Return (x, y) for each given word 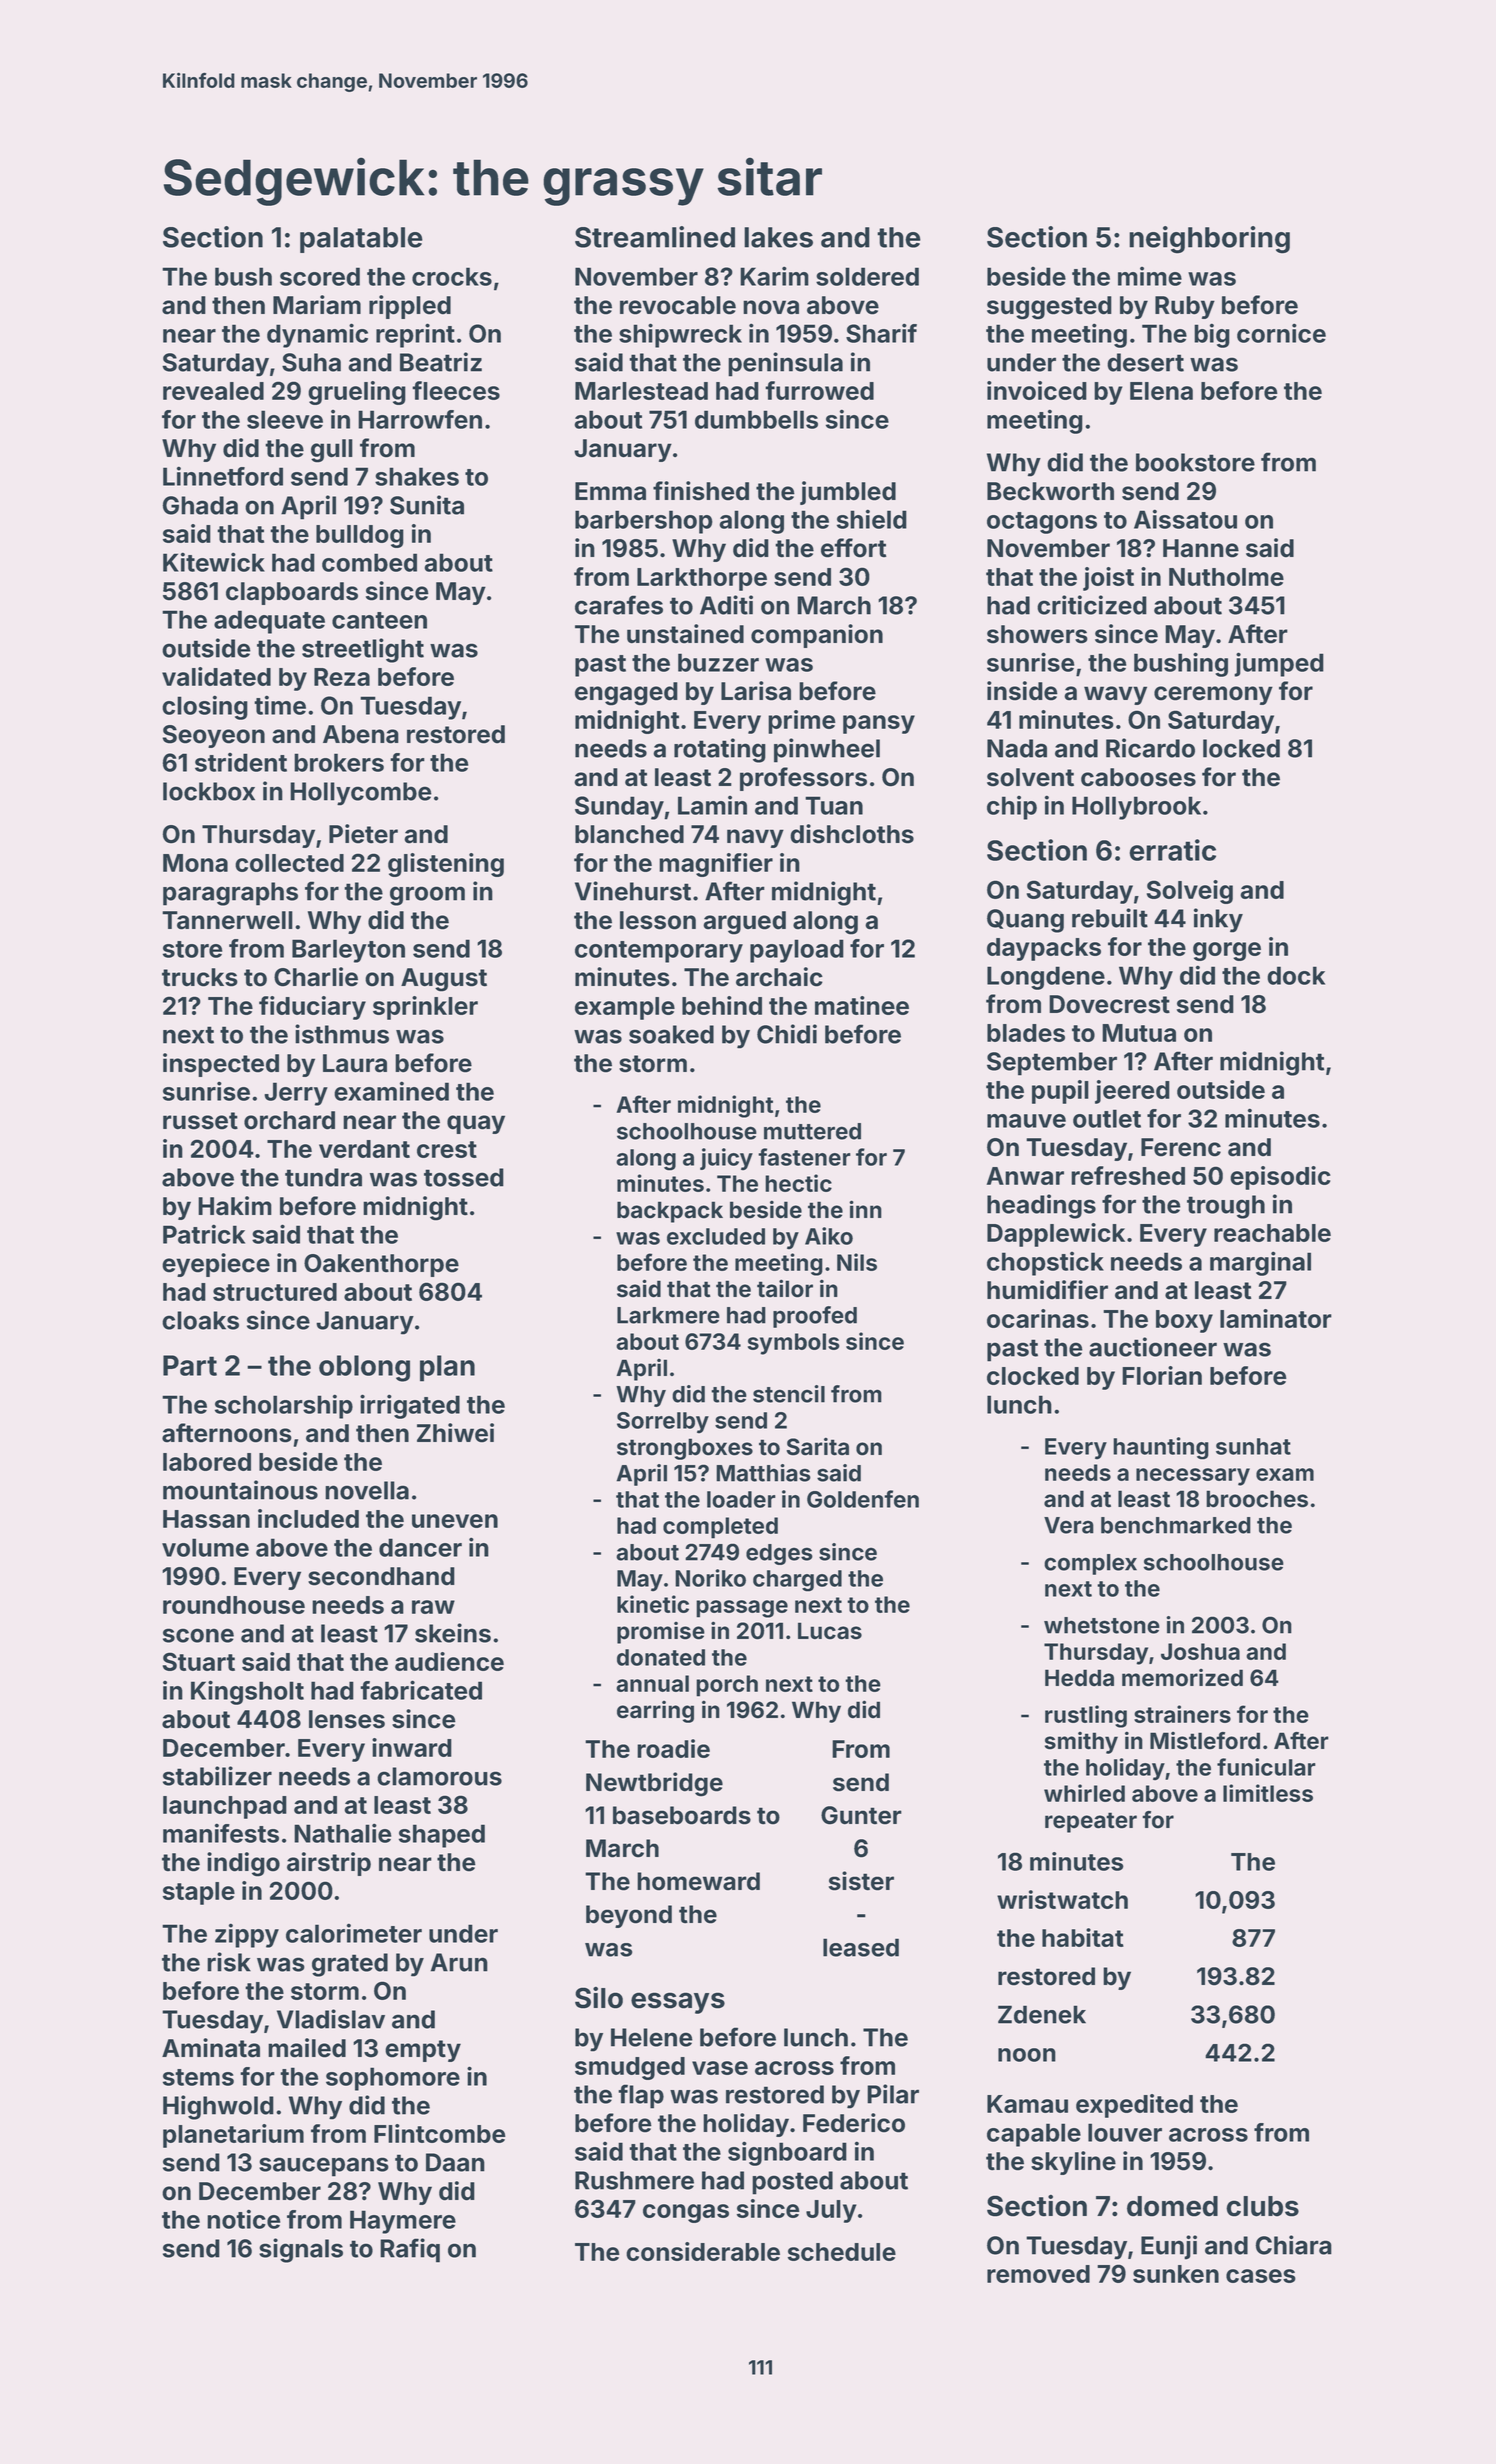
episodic (1280, 1178)
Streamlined (655, 237)
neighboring (1209, 240)
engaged (626, 694)
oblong (364, 1368)
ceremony (1213, 695)
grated (350, 1965)
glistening (446, 865)
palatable (361, 240)
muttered (812, 1131)
